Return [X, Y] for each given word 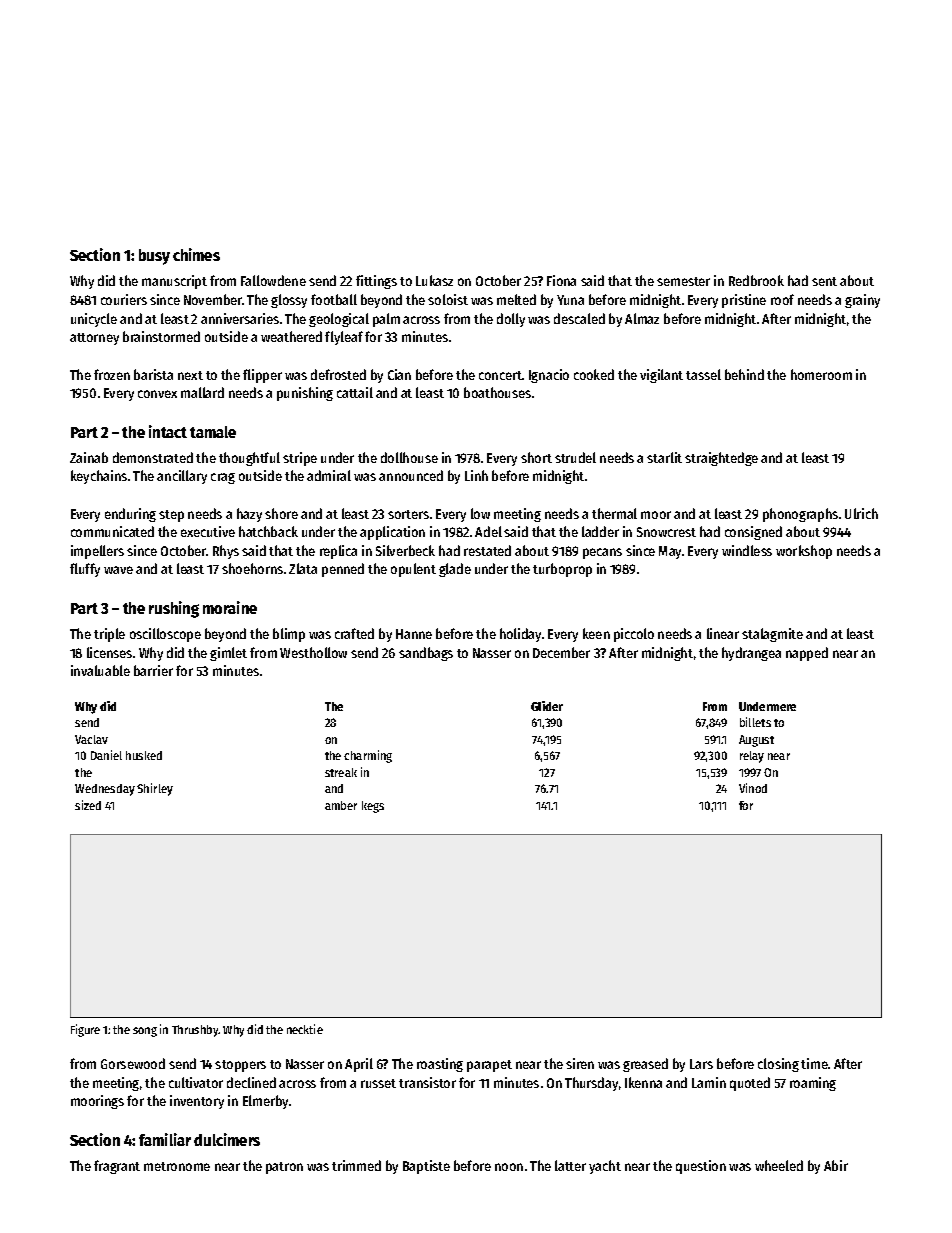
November [213, 299]
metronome [177, 1166]
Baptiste [426, 1167]
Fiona [561, 280]
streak [341, 772]
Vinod [753, 788]
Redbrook [756, 280]
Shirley [155, 789]
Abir [836, 1165]
